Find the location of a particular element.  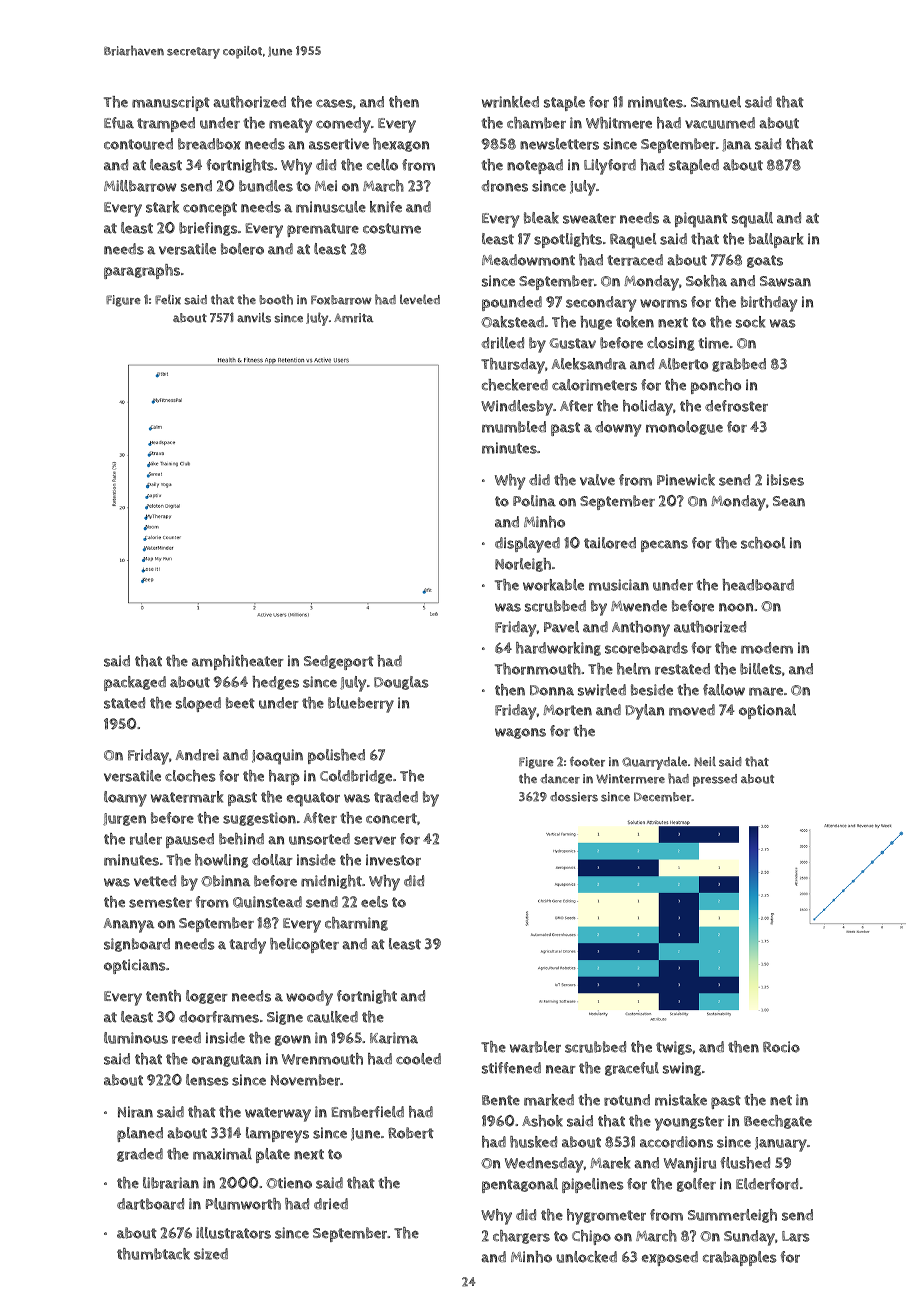

pressed is located at coordinates (715, 780).
